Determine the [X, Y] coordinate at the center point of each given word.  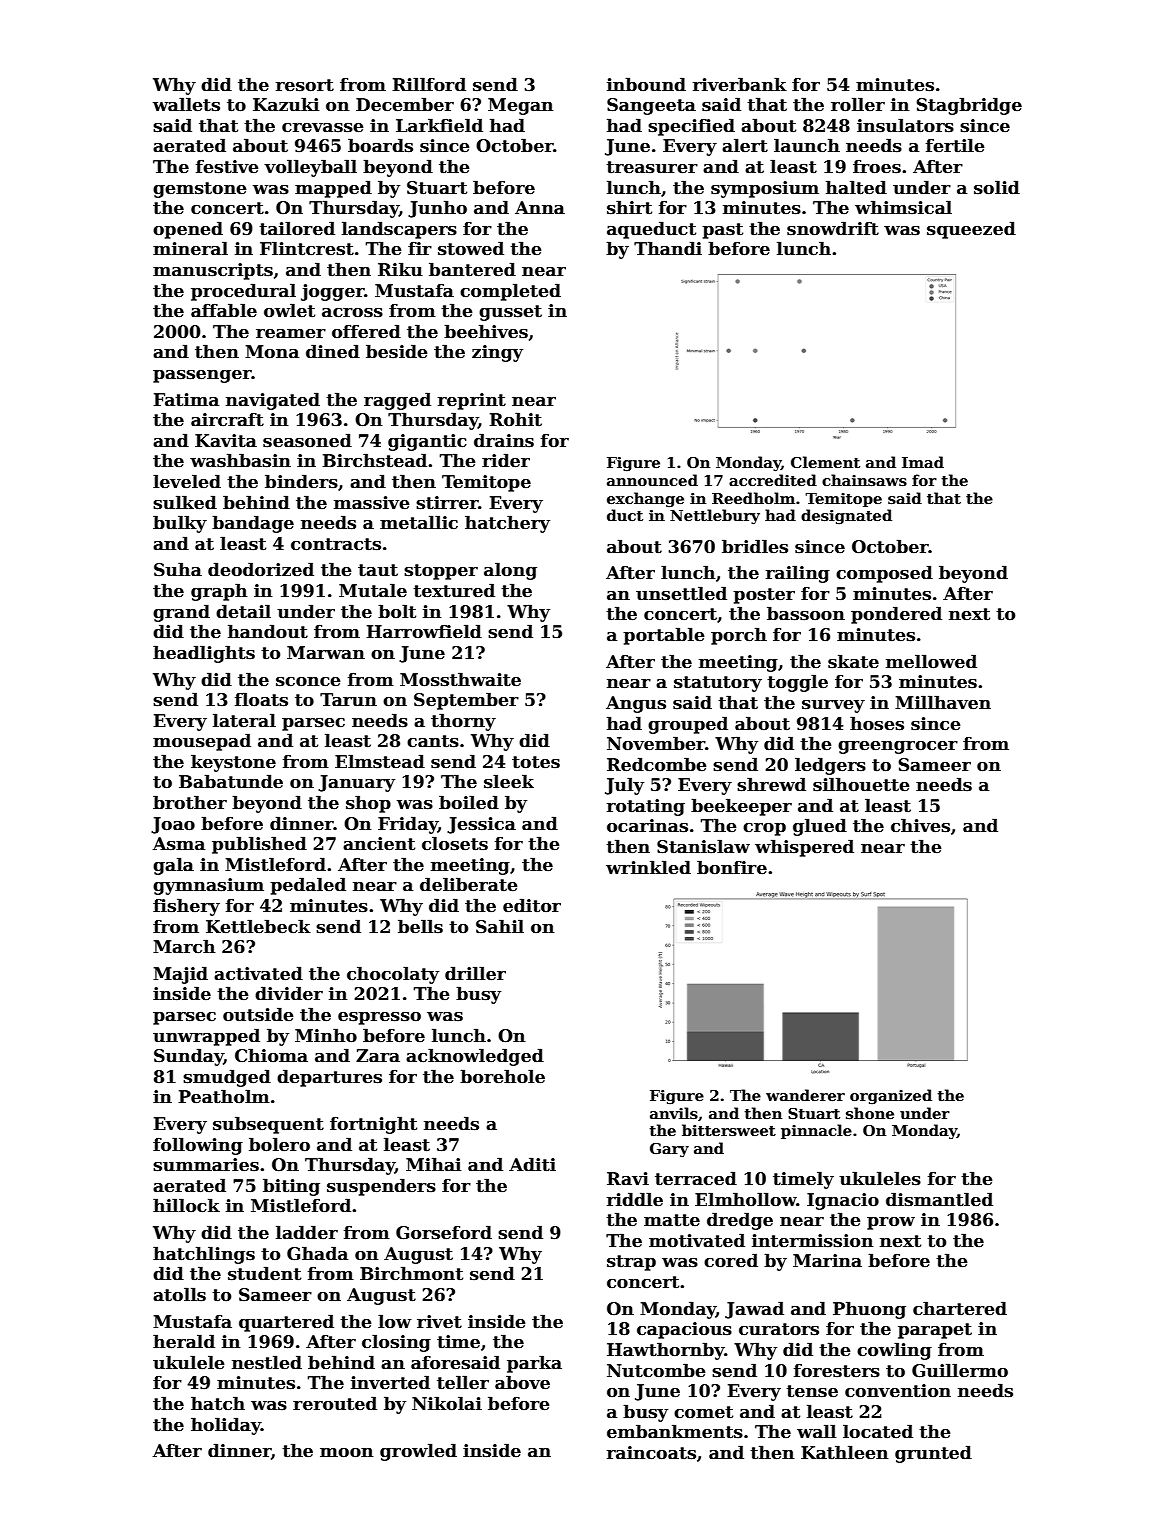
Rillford [429, 84]
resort [305, 85]
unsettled [681, 593]
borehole [502, 1076]
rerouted [335, 1403]
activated [258, 973]
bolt [397, 611]
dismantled [939, 1199]
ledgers [830, 766]
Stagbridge [969, 106]
